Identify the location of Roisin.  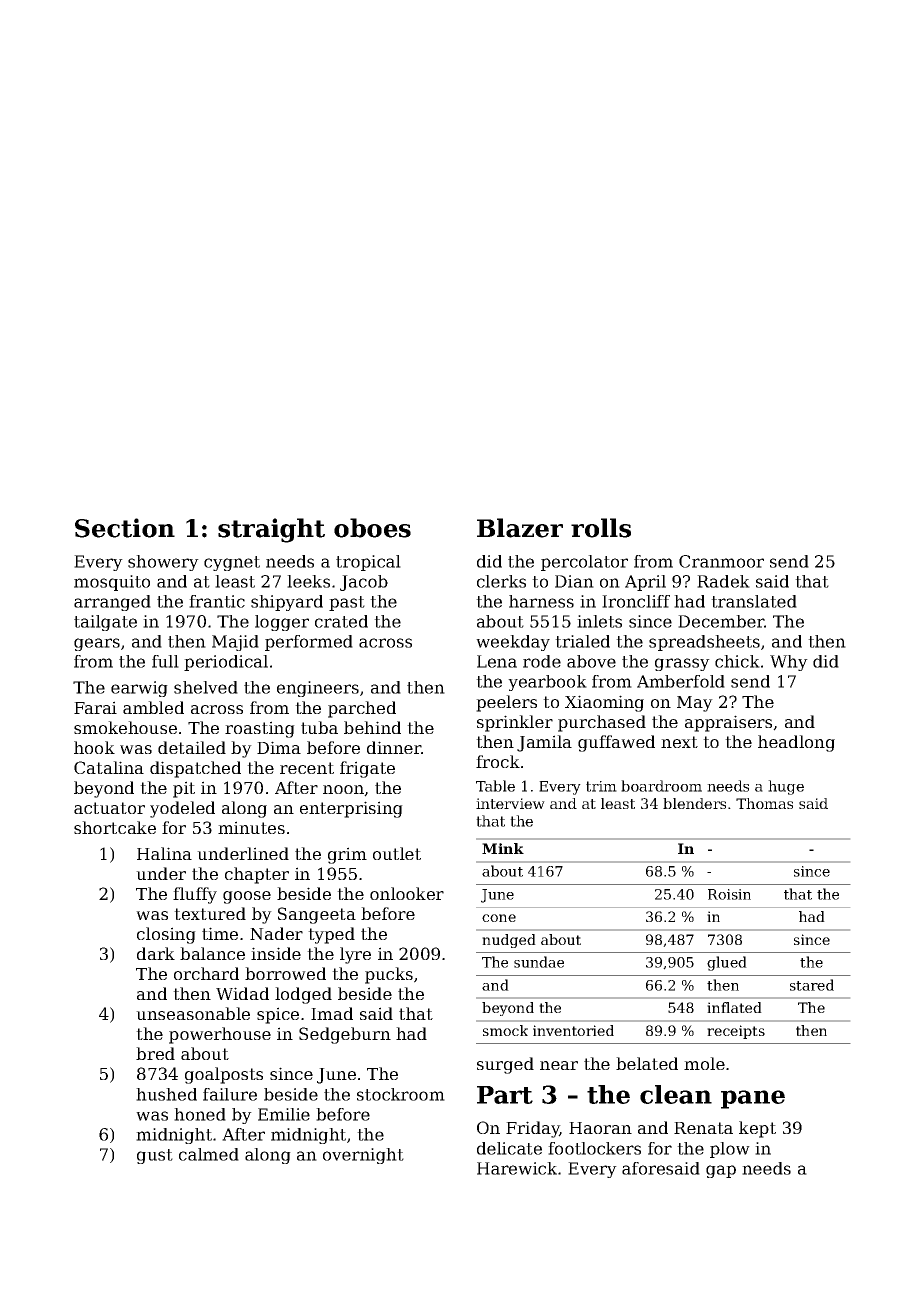
(729, 894).
